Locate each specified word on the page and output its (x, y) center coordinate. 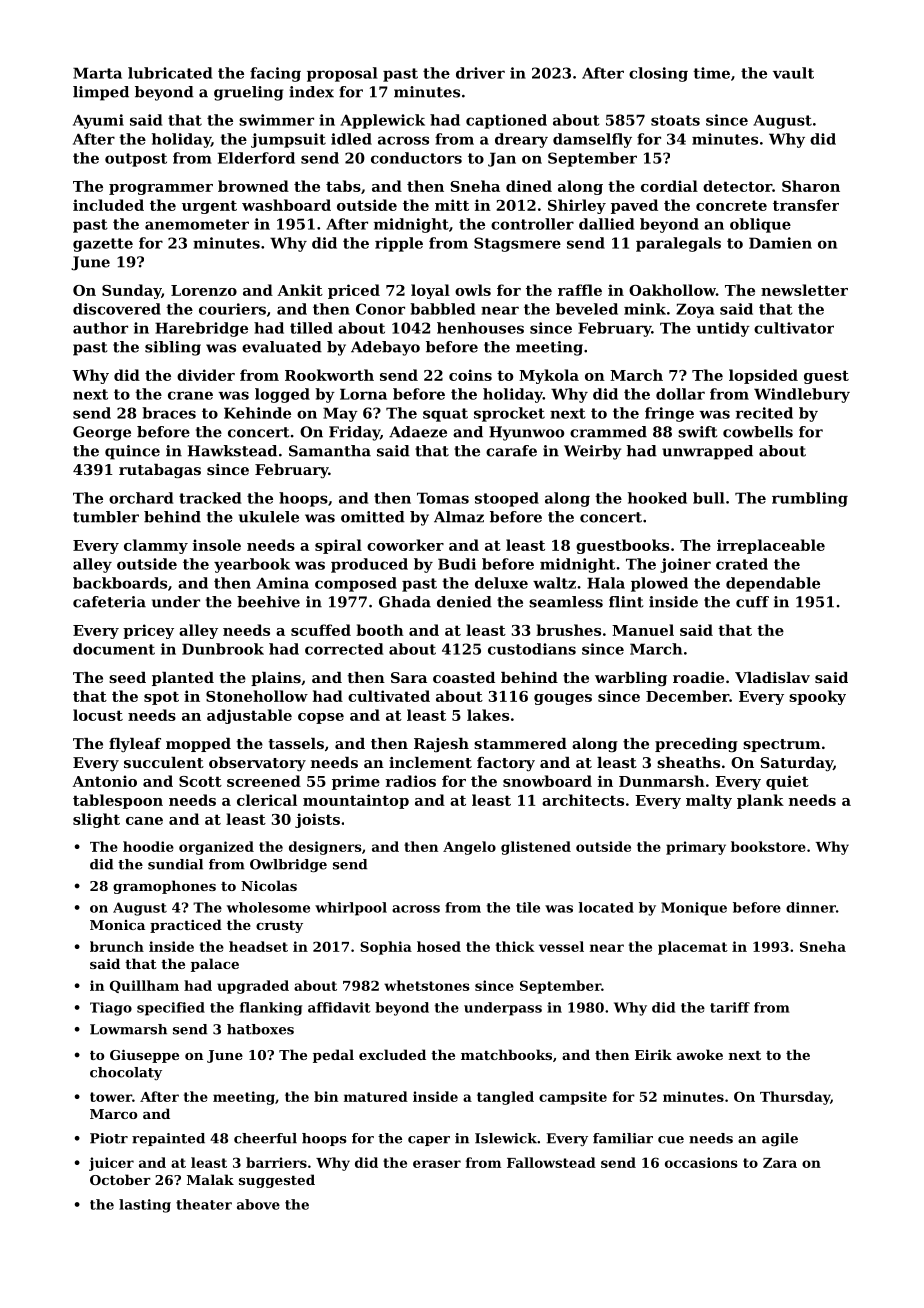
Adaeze (418, 432)
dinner (811, 907)
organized (216, 848)
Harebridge (201, 329)
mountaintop (356, 801)
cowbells (758, 432)
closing (658, 74)
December (687, 696)
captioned (506, 121)
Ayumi (98, 121)
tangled (505, 1098)
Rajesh (441, 745)
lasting (145, 1206)
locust (98, 715)
